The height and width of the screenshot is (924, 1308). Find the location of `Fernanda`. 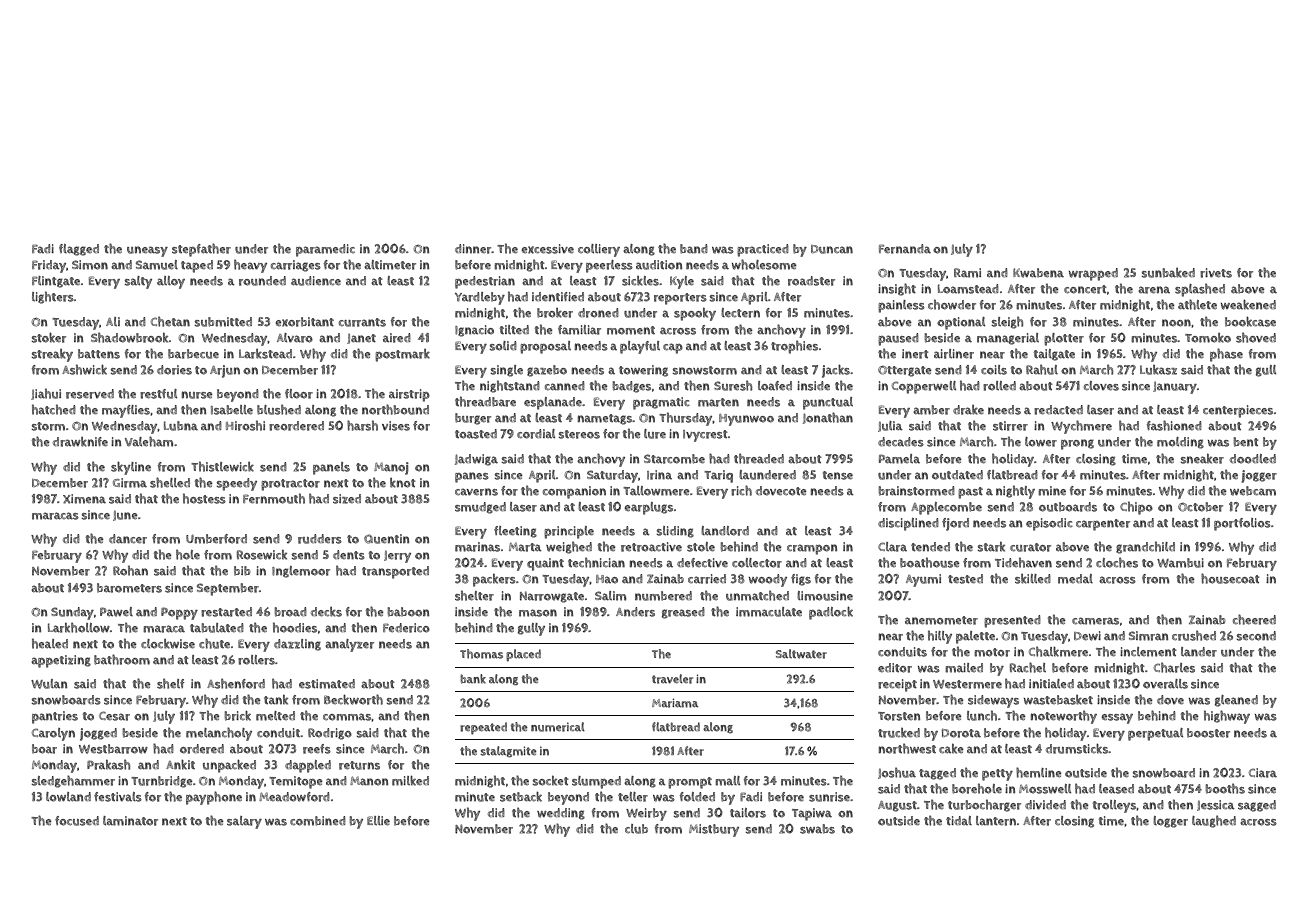

Fernanda is located at coordinates (905, 249).
